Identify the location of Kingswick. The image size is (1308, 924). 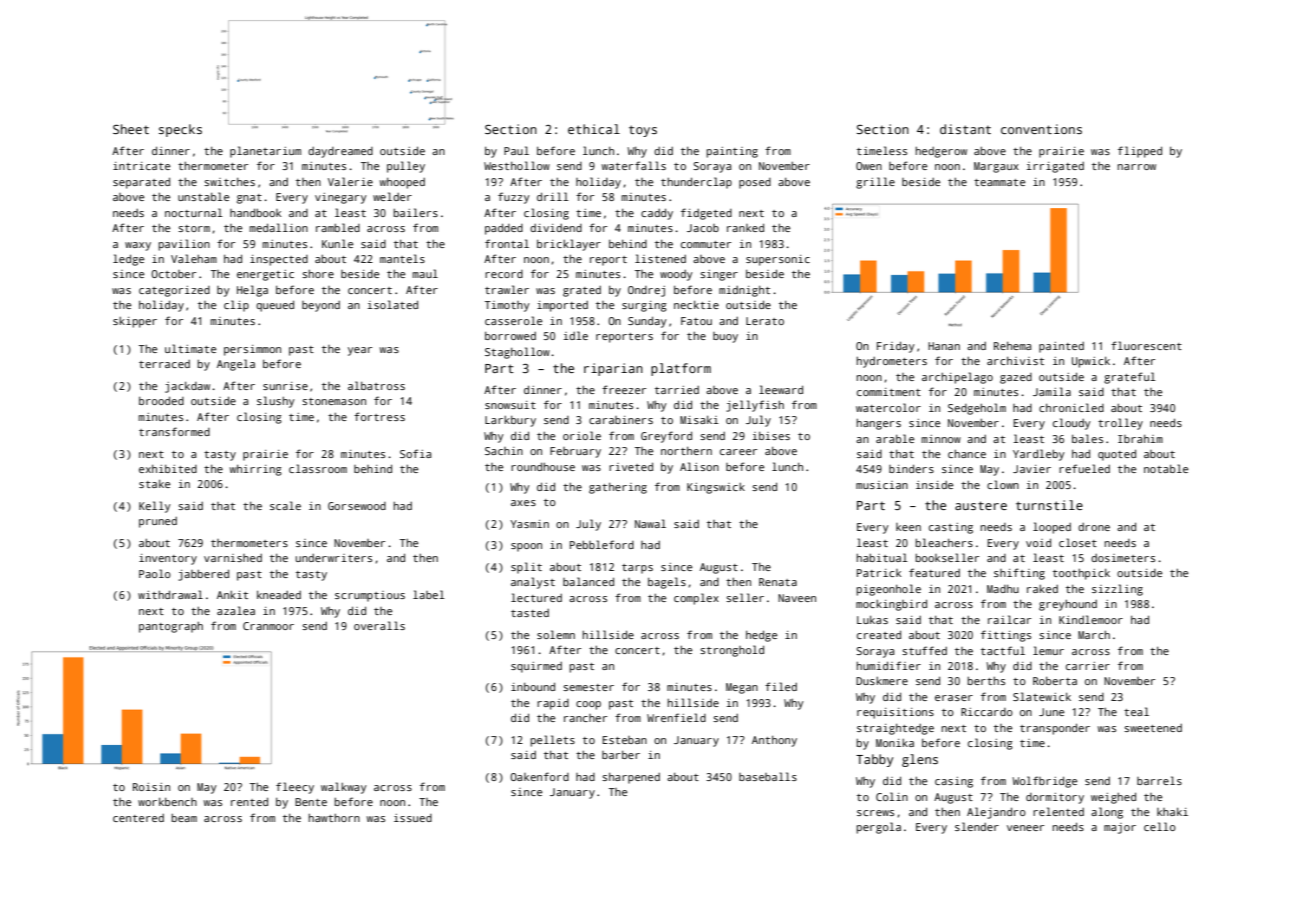
(716, 488).
